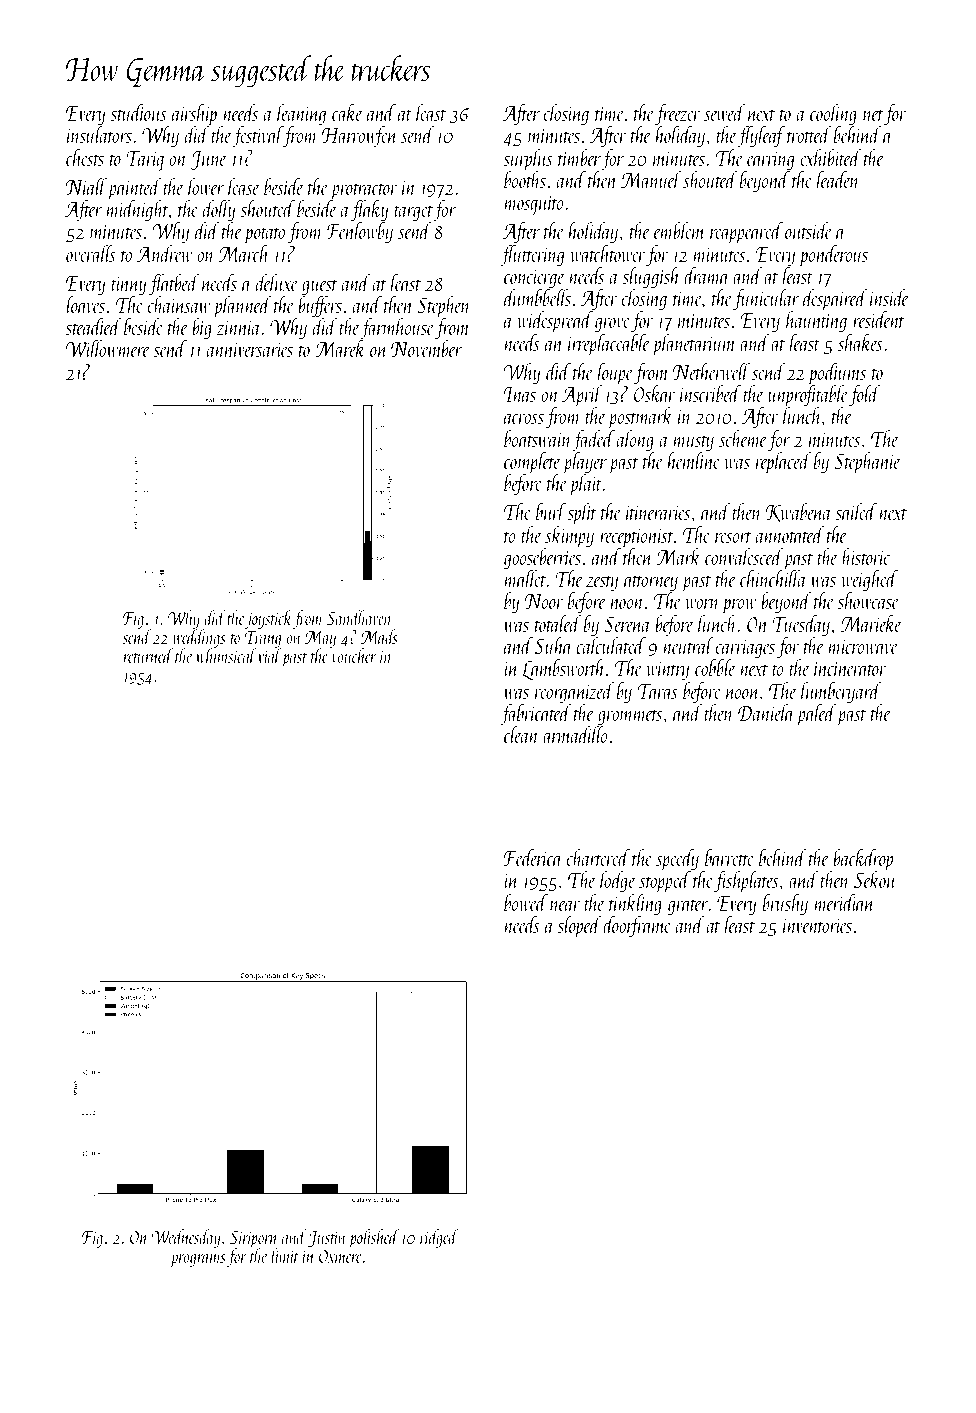 The width and height of the document is (976, 1413). I want to click on surplus, so click(528, 160).
